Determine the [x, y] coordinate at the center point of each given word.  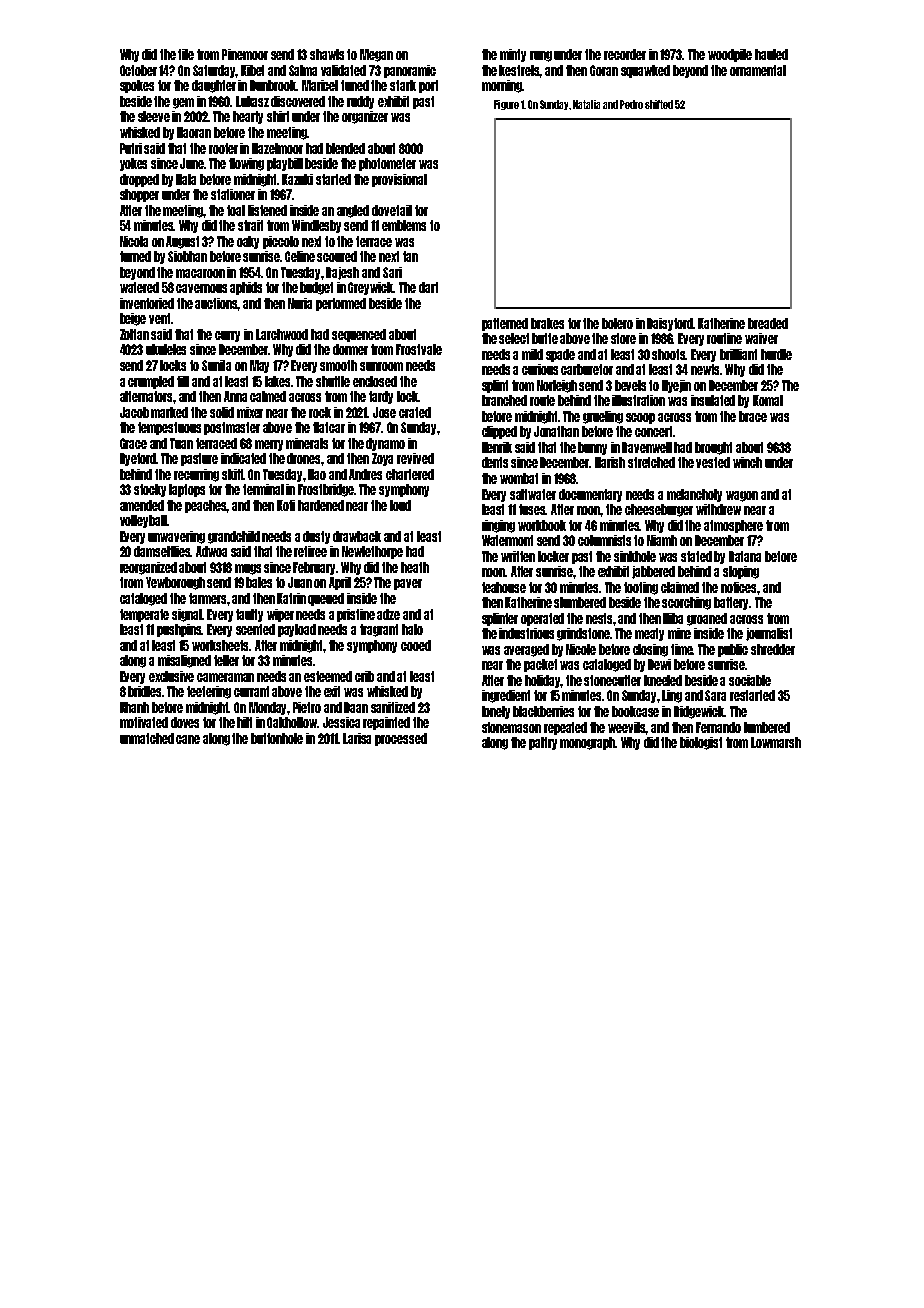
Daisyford [670, 324]
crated [415, 412]
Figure [506, 105]
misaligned [184, 661]
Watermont [507, 540]
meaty [649, 634]
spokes [137, 86]
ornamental [758, 70]
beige [133, 319]
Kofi [286, 505]
